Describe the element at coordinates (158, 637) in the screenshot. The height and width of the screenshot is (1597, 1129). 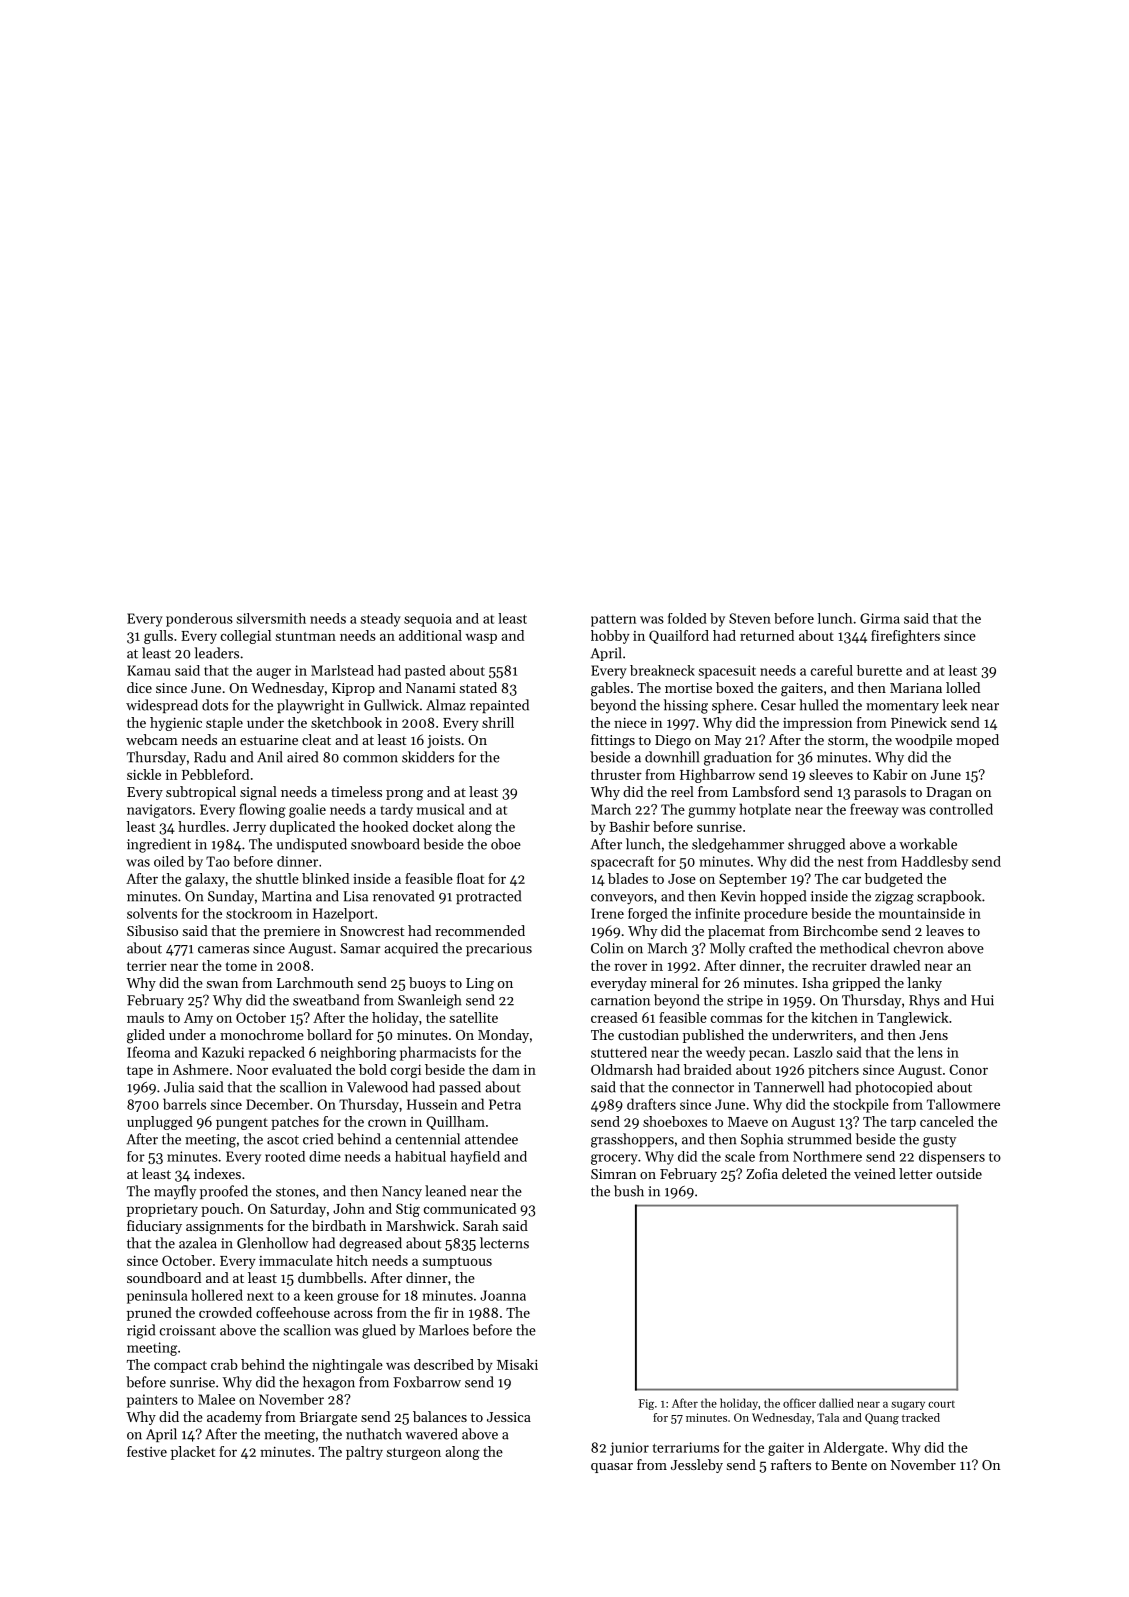
I see `gulls` at that location.
